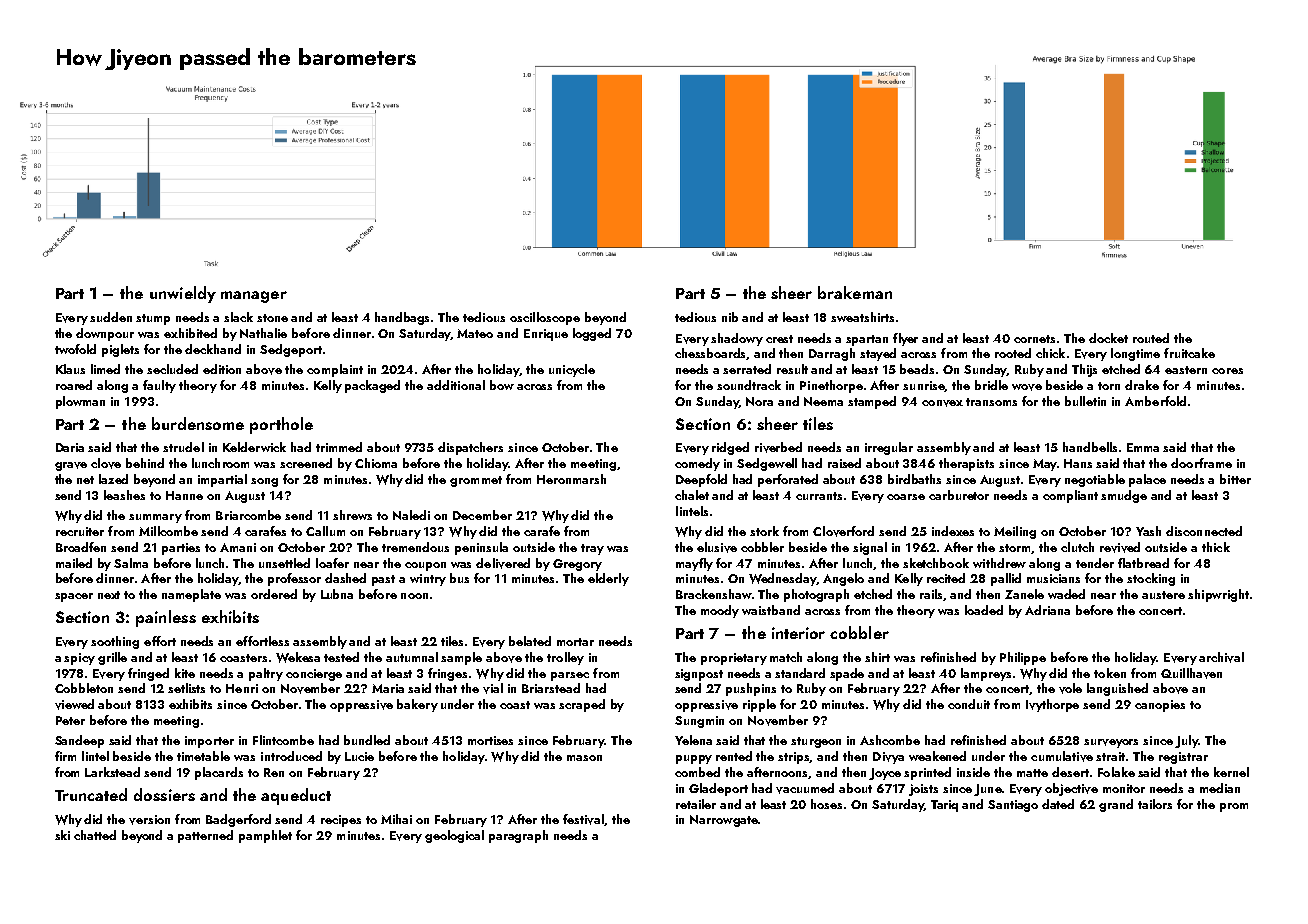 The width and height of the document is (1308, 924). Describe the element at coordinates (205, 836) in the document. I see `patterned` at that location.
